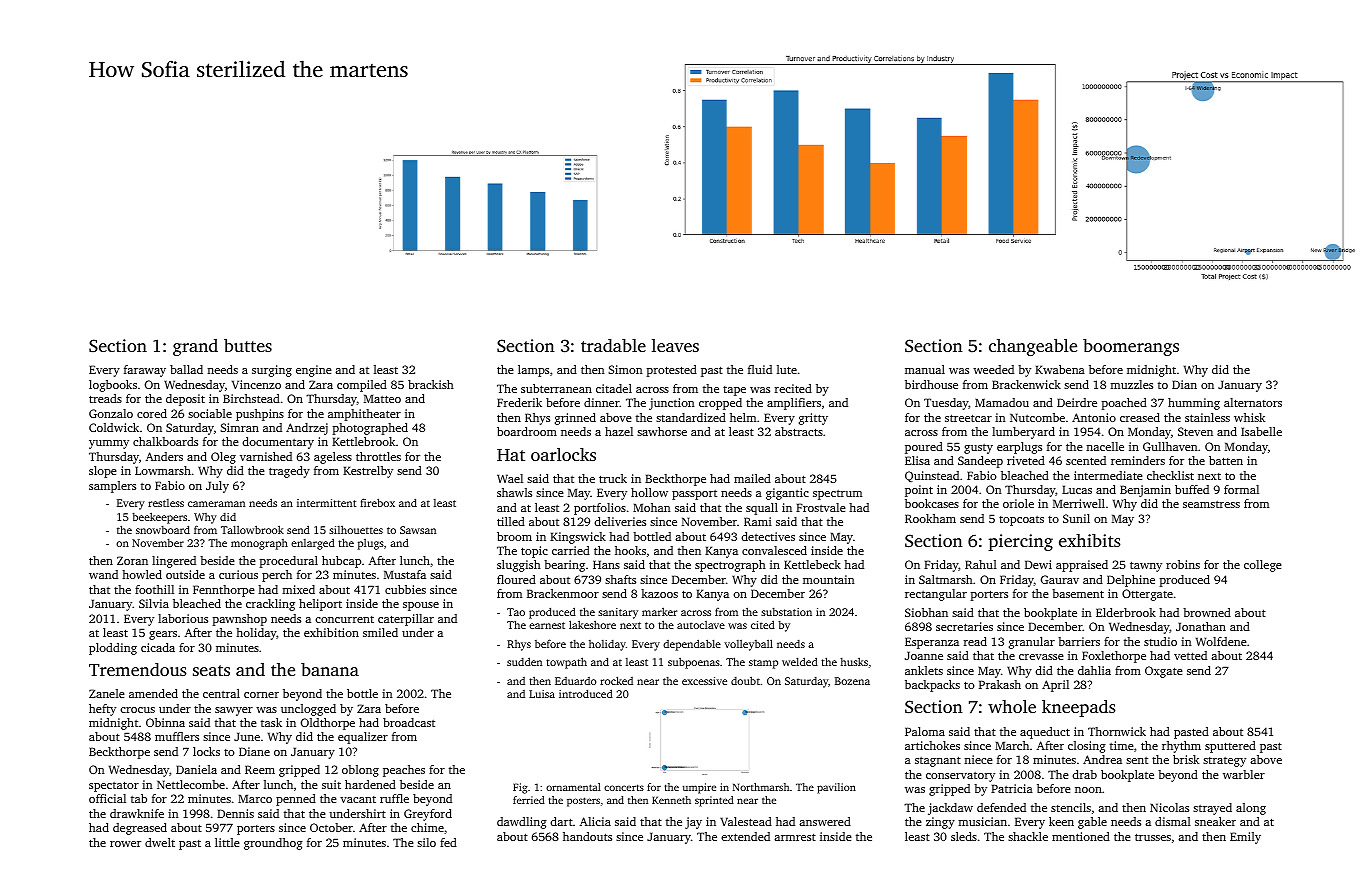  I want to click on curious, so click(238, 574).
